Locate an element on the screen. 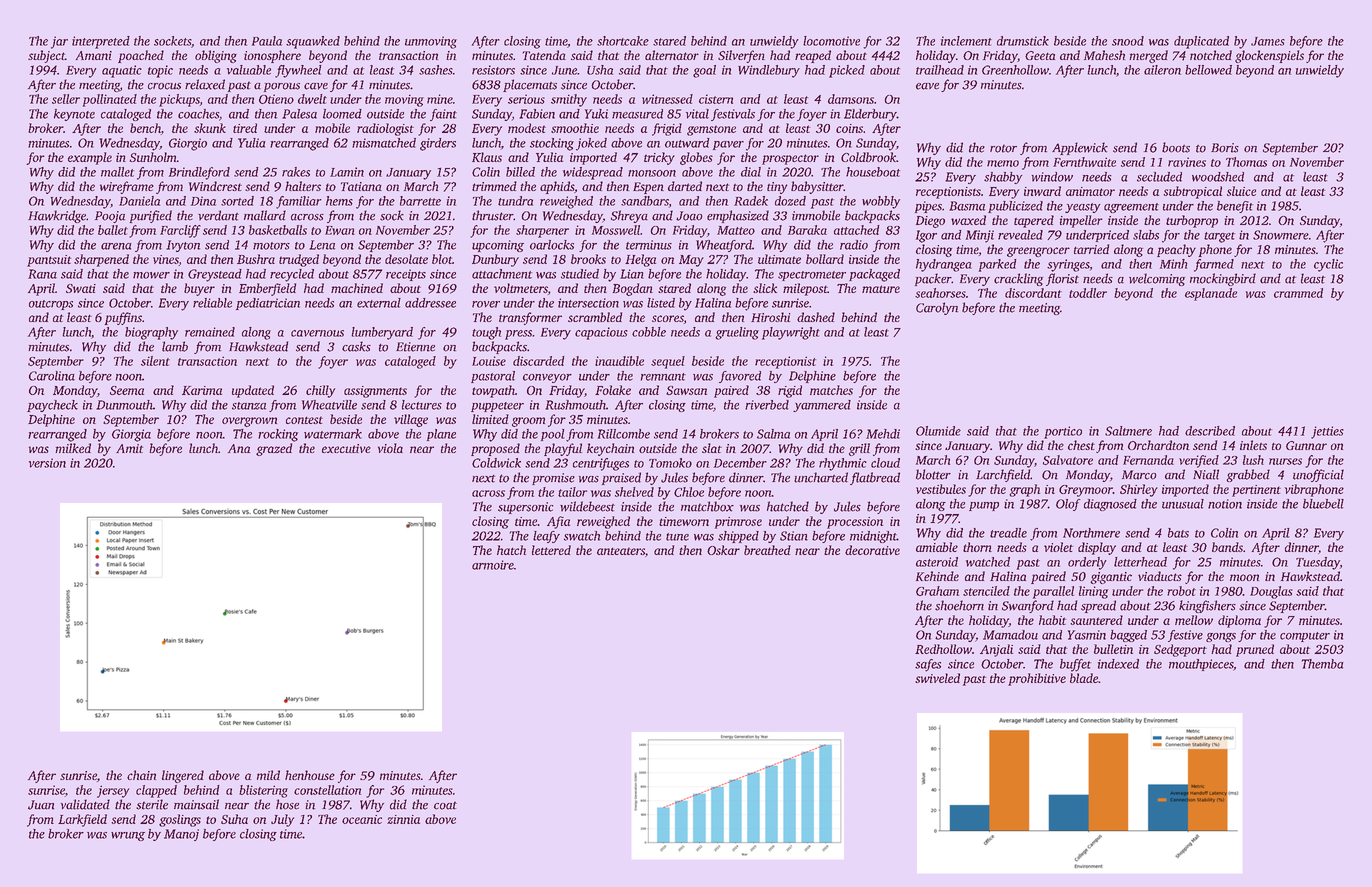  Windlebury is located at coordinates (769, 71).
